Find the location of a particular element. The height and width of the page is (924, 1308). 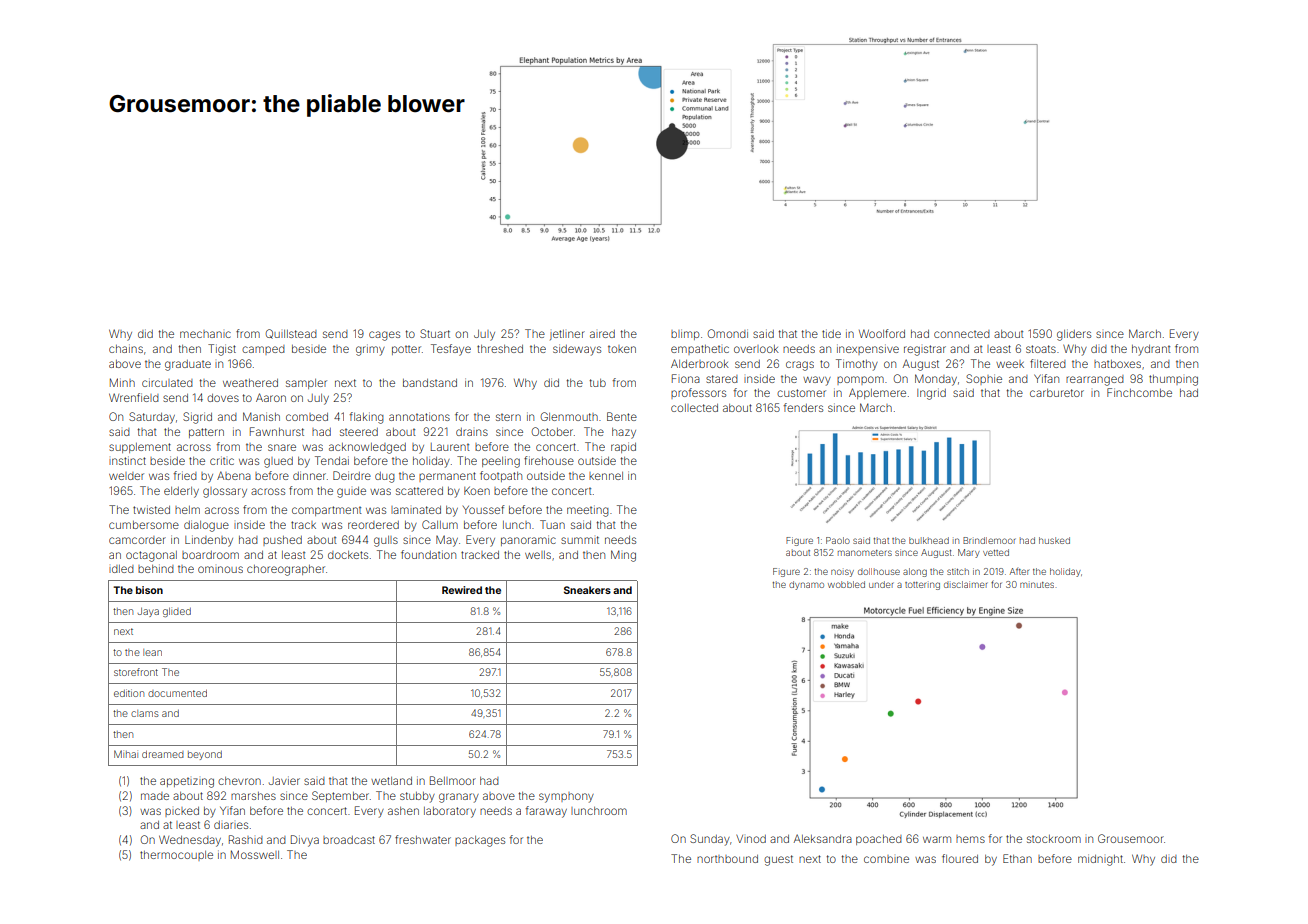

thermocouple is located at coordinates (176, 856).
